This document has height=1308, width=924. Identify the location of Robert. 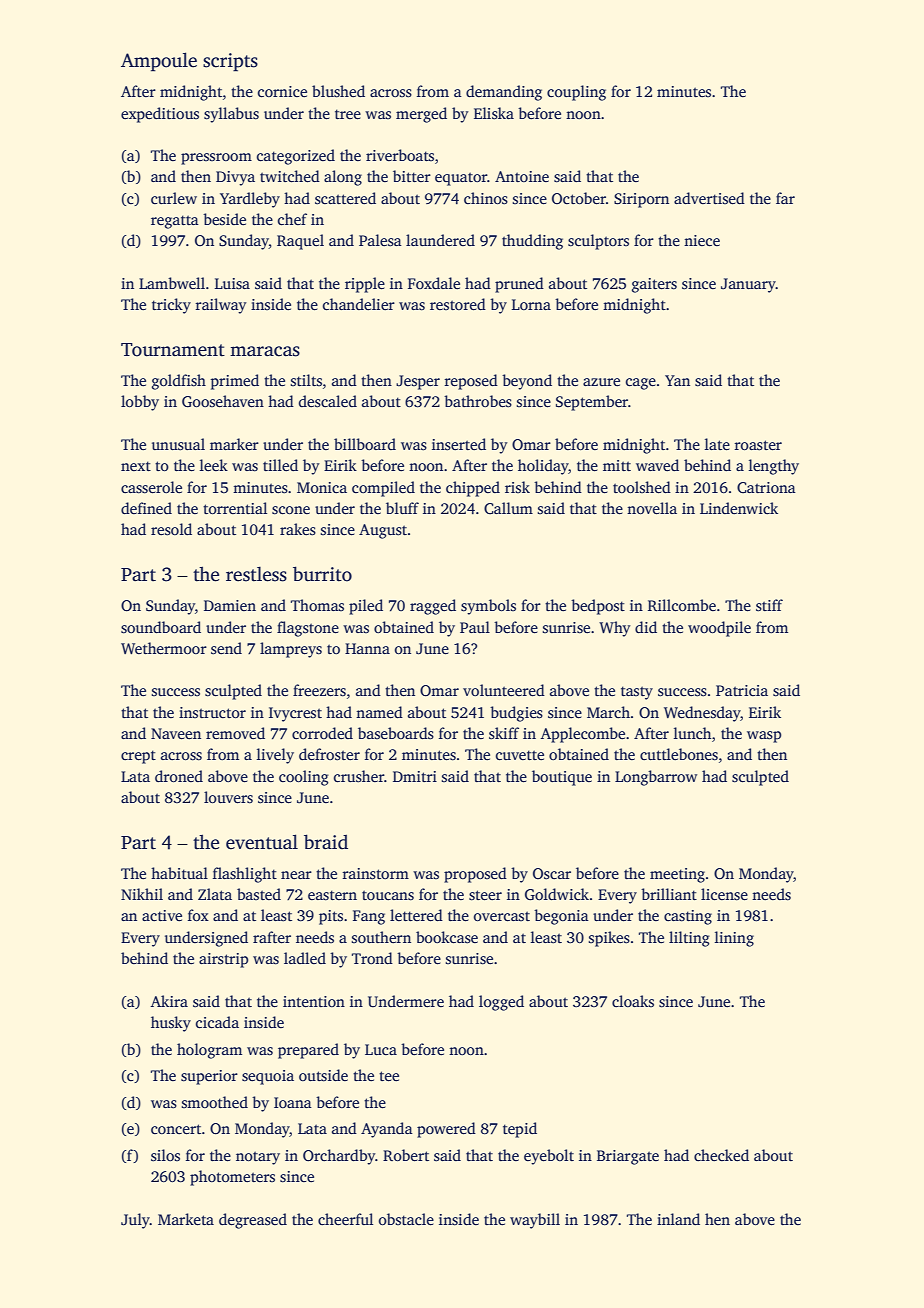
(406, 1155).
